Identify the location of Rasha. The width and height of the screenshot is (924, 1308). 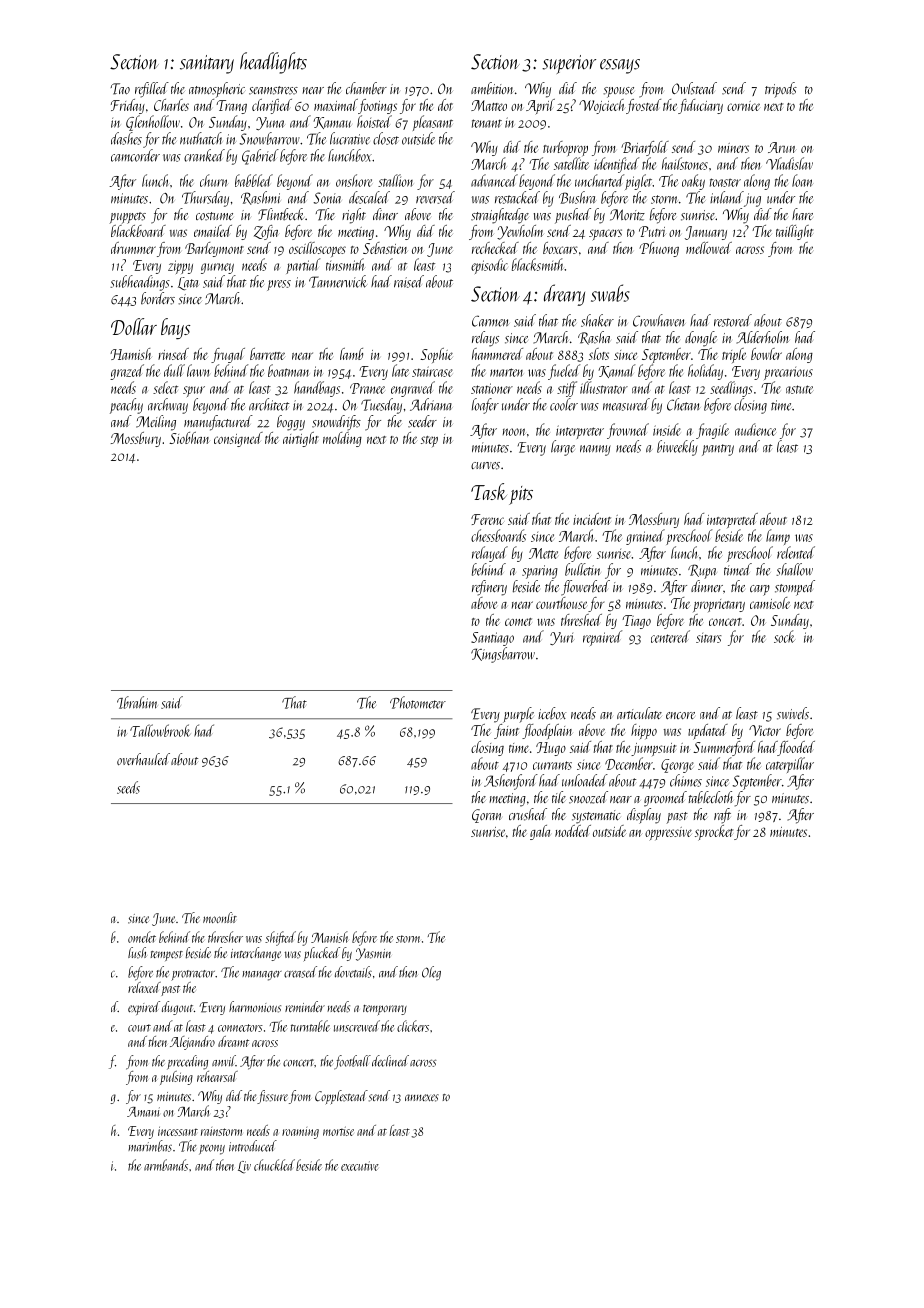
(594, 338).
